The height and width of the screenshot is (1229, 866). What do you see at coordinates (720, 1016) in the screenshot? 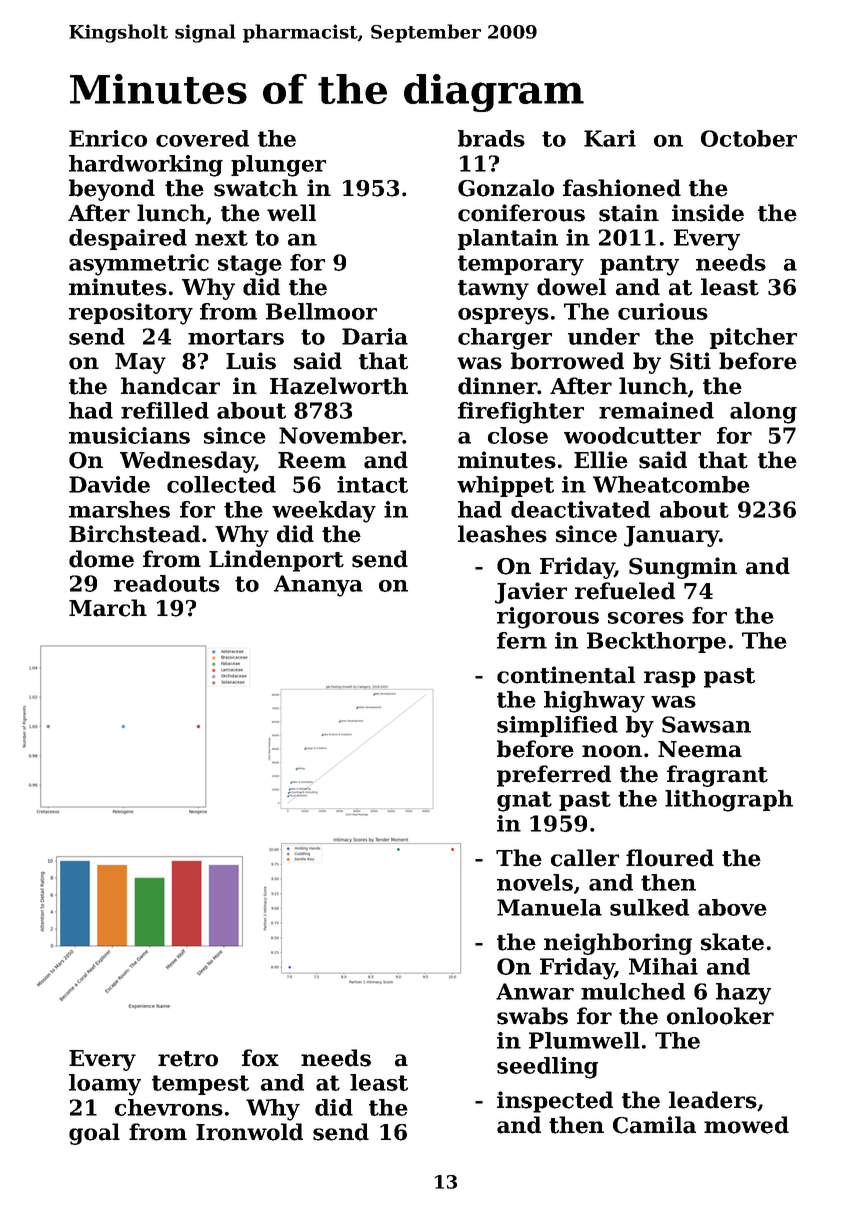
I see `onlooker` at bounding box center [720, 1016].
